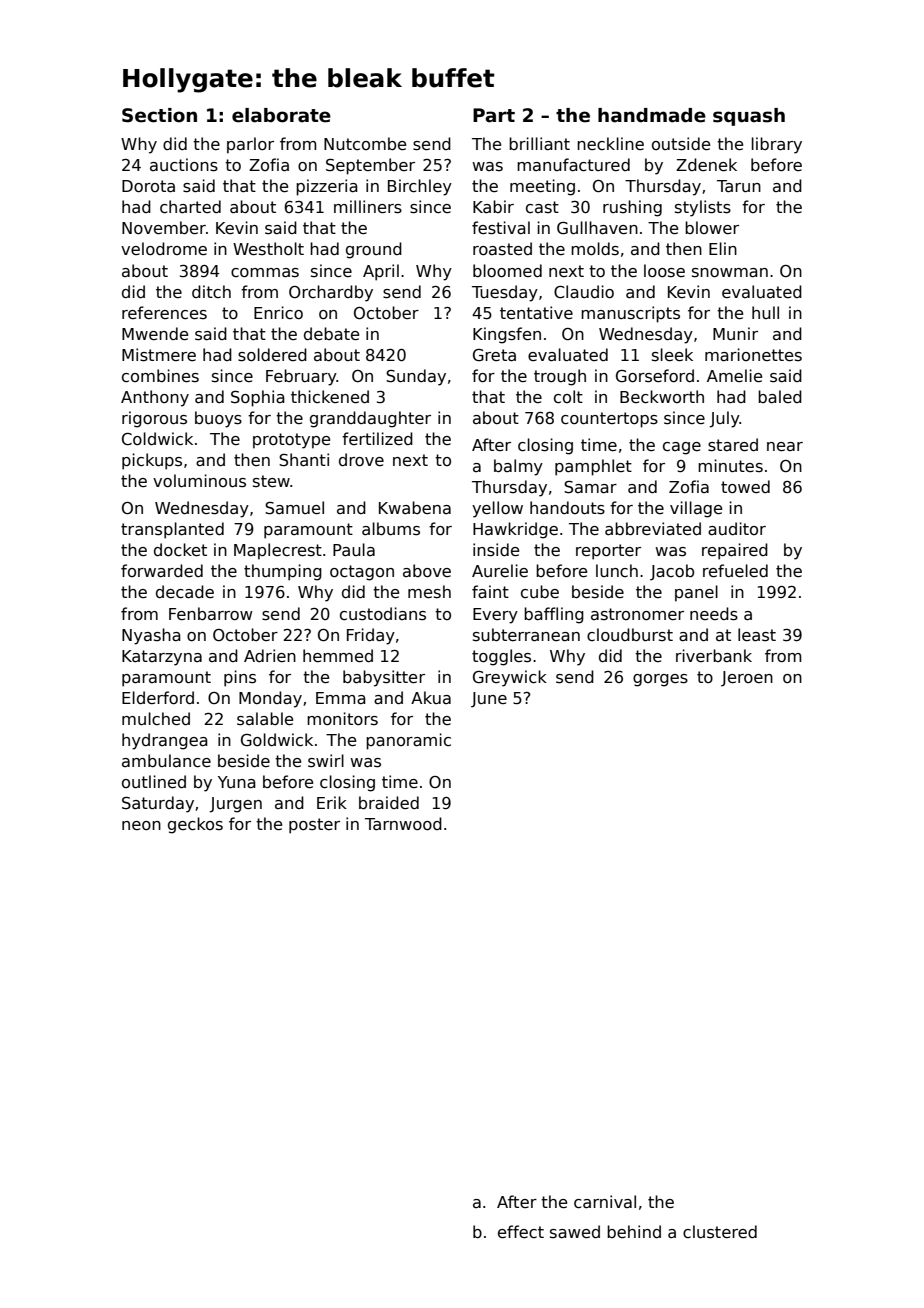 The height and width of the screenshot is (1308, 924). What do you see at coordinates (151, 636) in the screenshot?
I see `Nyasha` at bounding box center [151, 636].
